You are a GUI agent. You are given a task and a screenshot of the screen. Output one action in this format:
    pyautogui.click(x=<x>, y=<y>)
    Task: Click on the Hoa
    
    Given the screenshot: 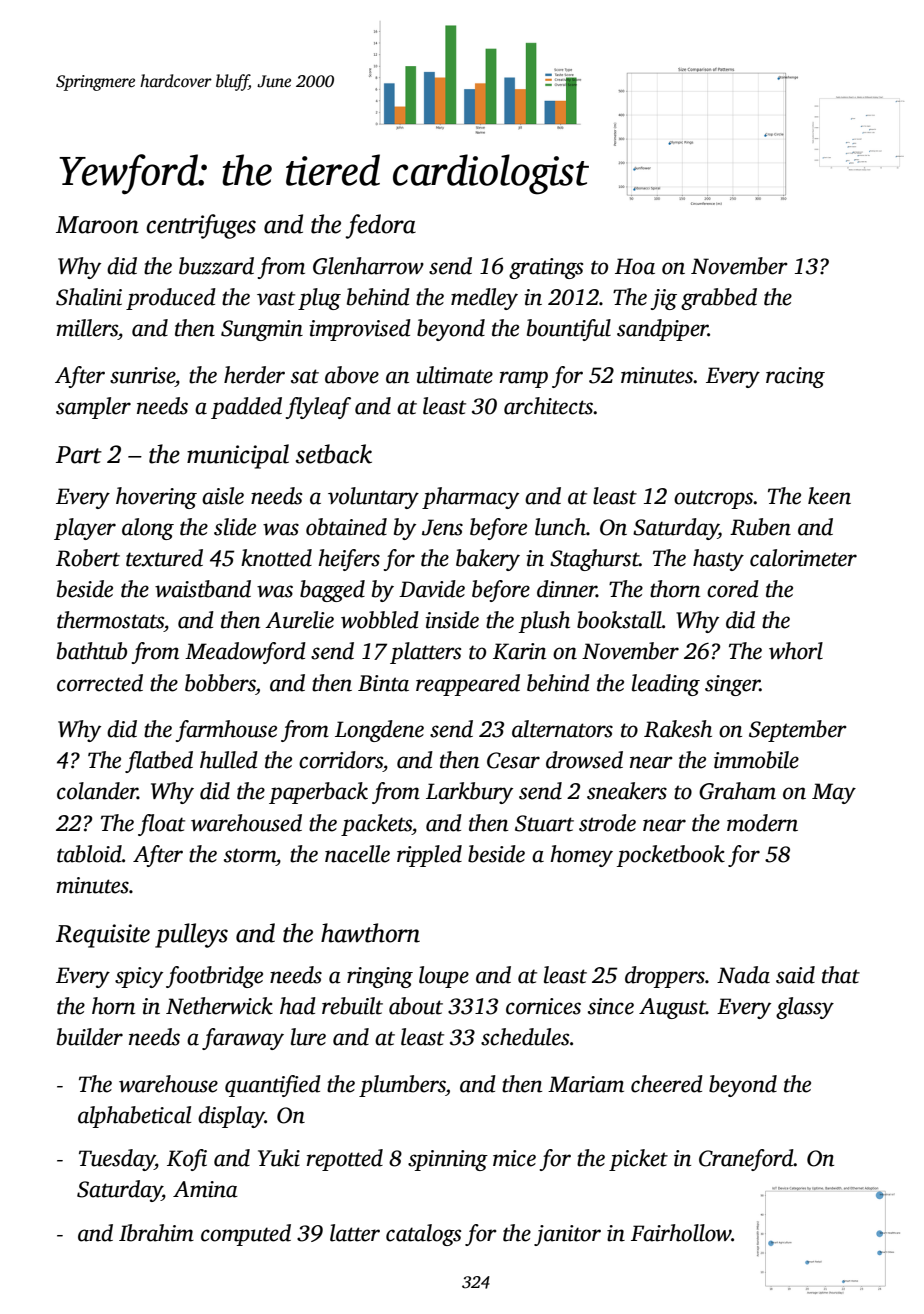 What is the action you would take?
    pyautogui.click(x=635, y=266)
